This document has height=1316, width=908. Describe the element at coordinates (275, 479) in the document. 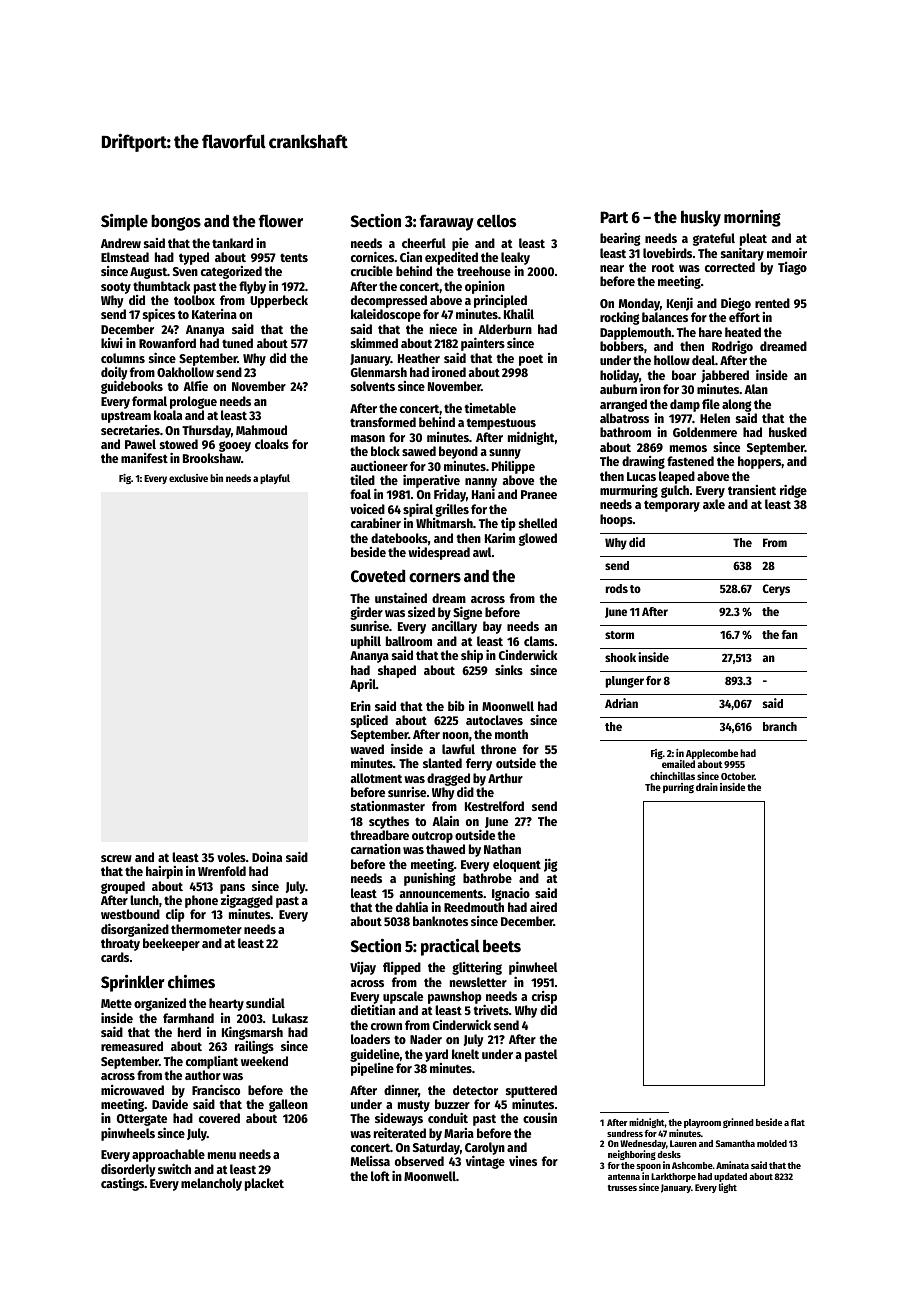

I see `playful` at that location.
